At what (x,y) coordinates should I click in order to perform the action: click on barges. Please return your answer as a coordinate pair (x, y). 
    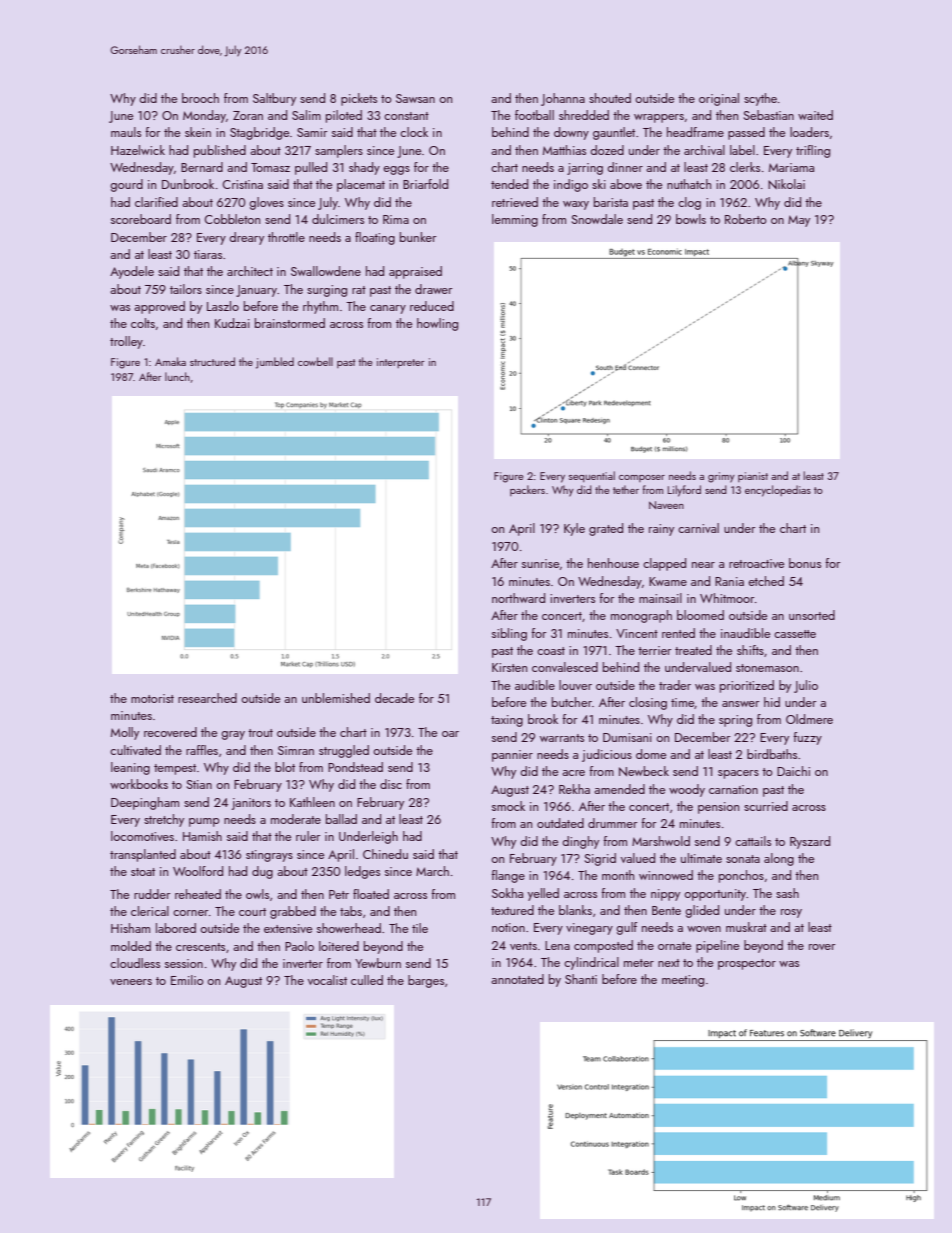
    Looking at the image, I should click on (426, 981).
